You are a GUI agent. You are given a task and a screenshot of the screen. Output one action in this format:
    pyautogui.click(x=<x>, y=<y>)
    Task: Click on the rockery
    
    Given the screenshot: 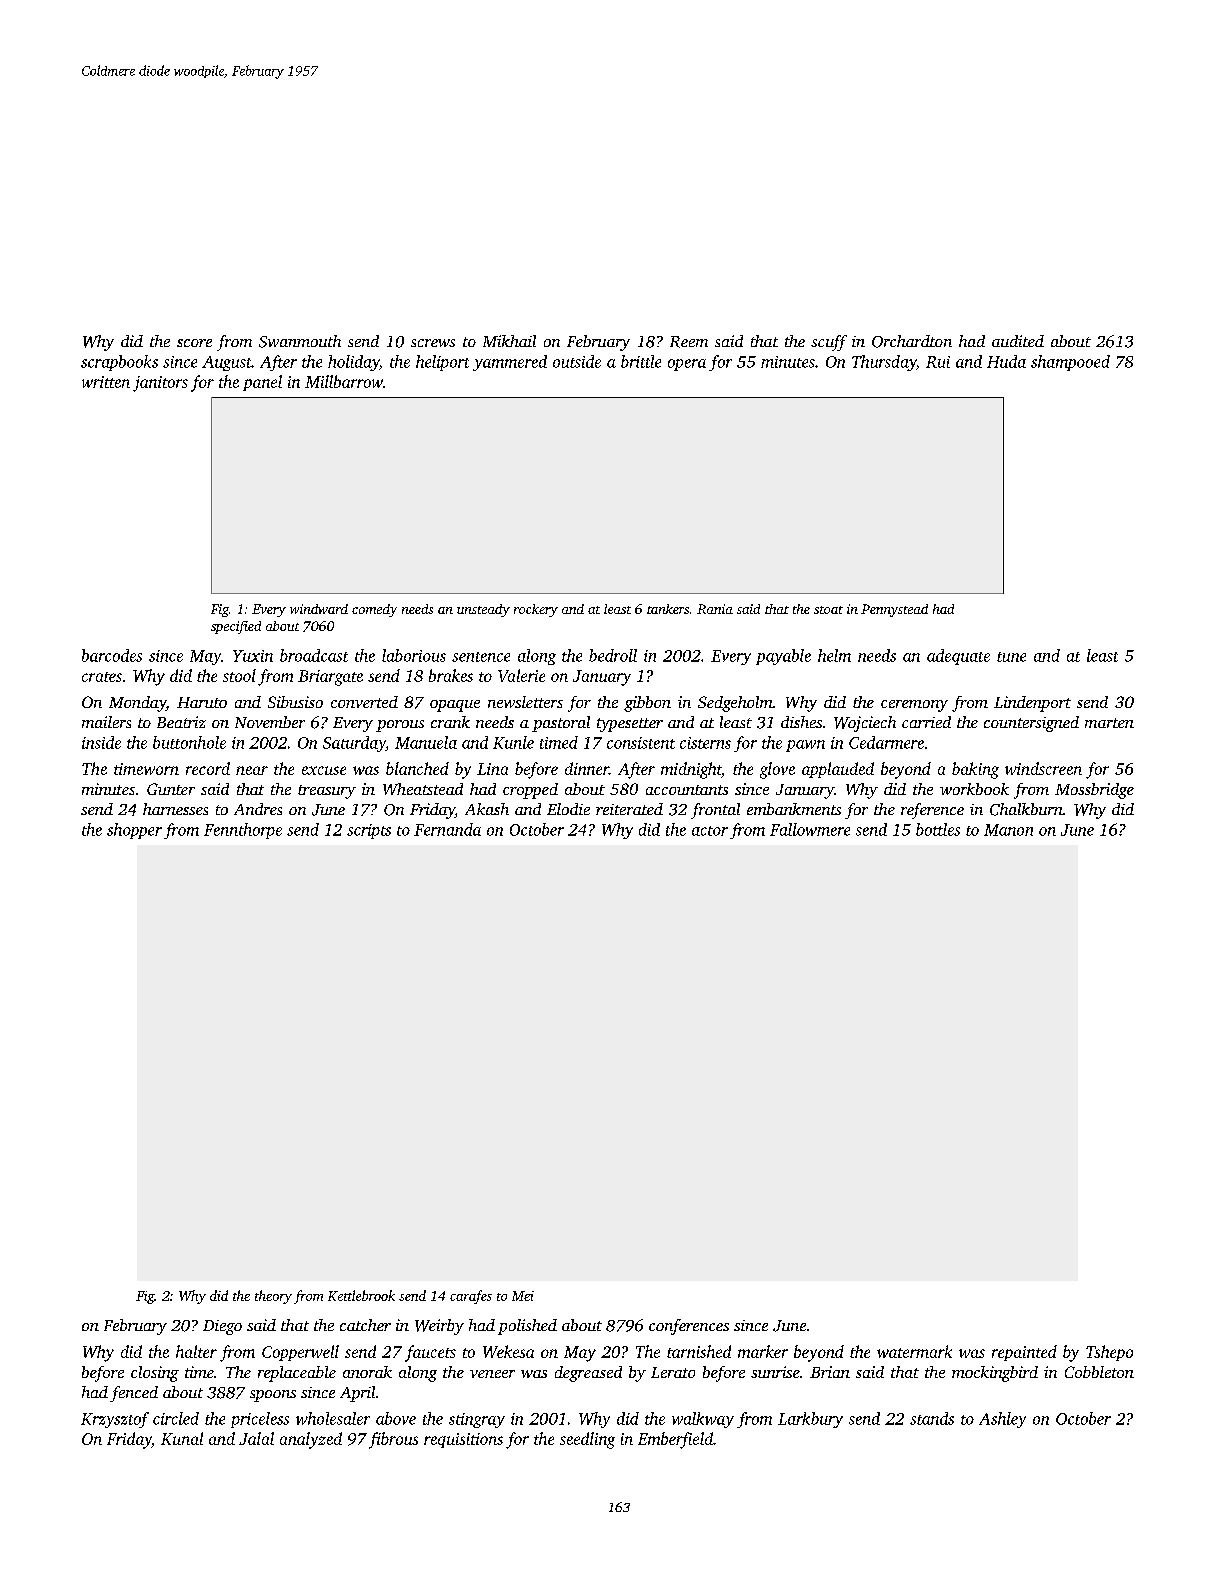 What is the action you would take?
    pyautogui.click(x=536, y=610)
